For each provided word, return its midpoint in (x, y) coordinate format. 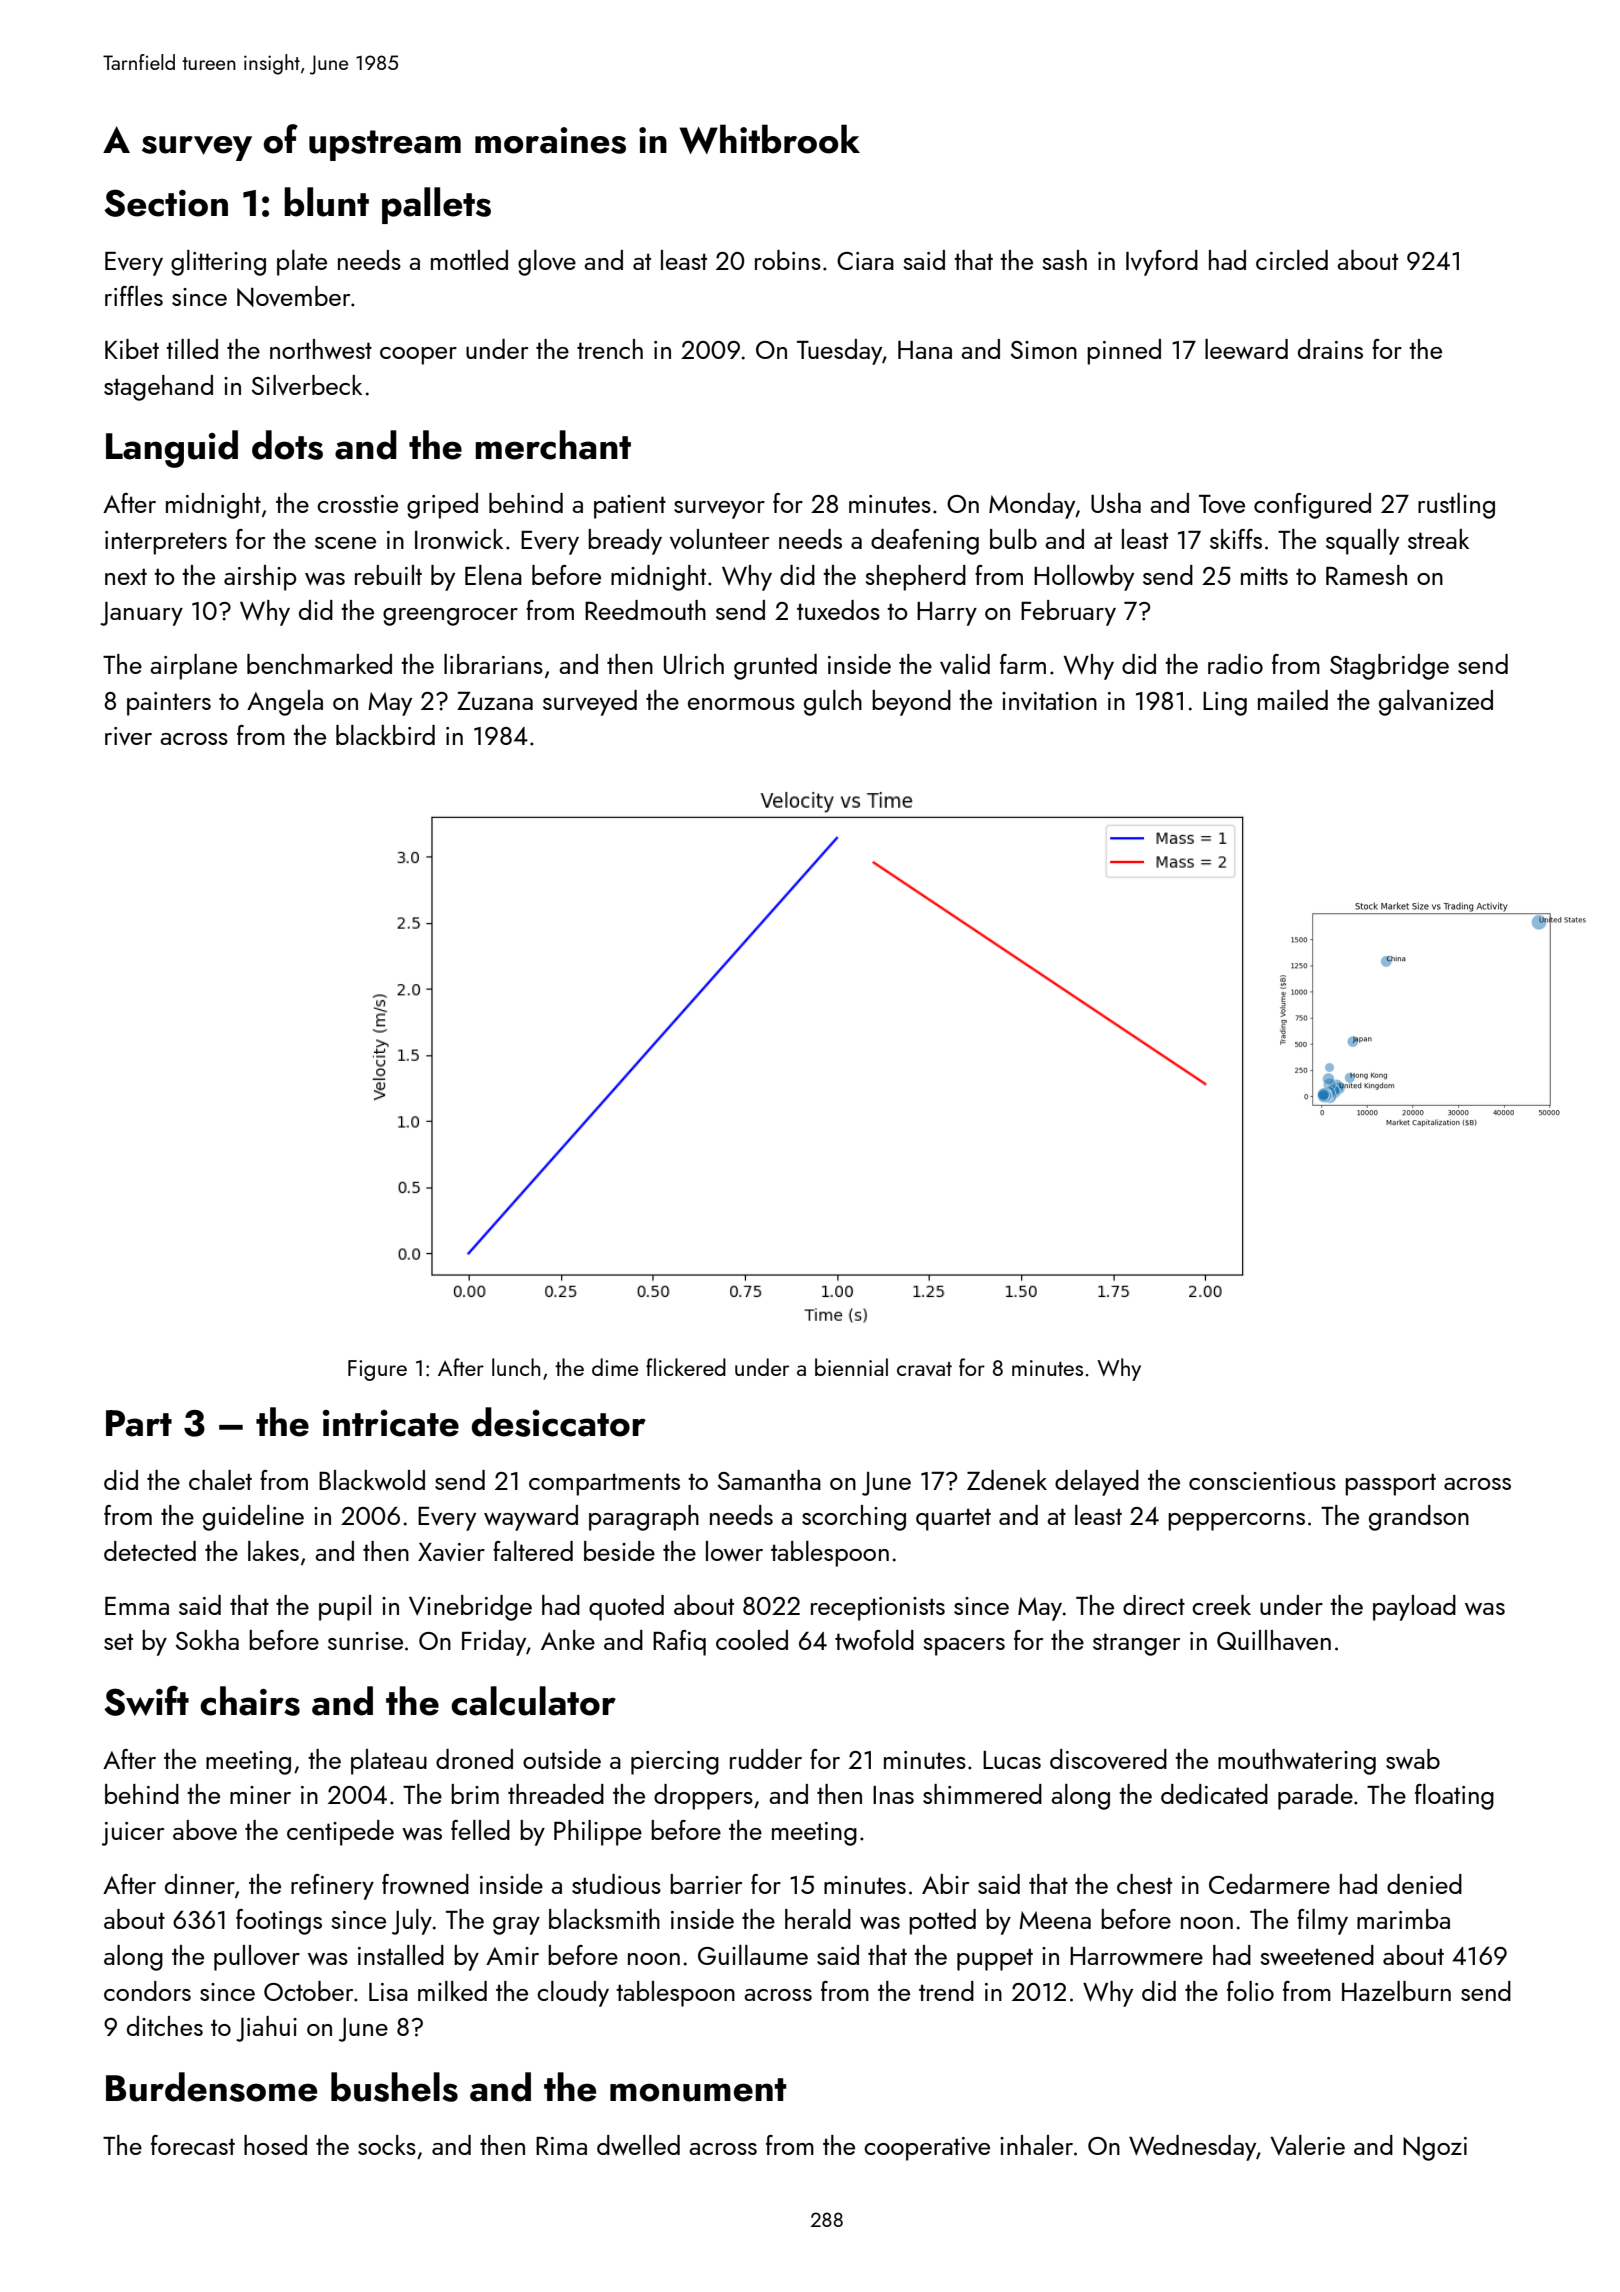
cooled (752, 1640)
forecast (193, 2145)
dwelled (638, 2145)
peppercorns (1236, 1522)
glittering (218, 263)
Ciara (865, 261)
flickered (686, 1367)
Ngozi (1435, 2149)
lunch (516, 1367)
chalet (220, 1480)
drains (1330, 349)
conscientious (1262, 1481)
